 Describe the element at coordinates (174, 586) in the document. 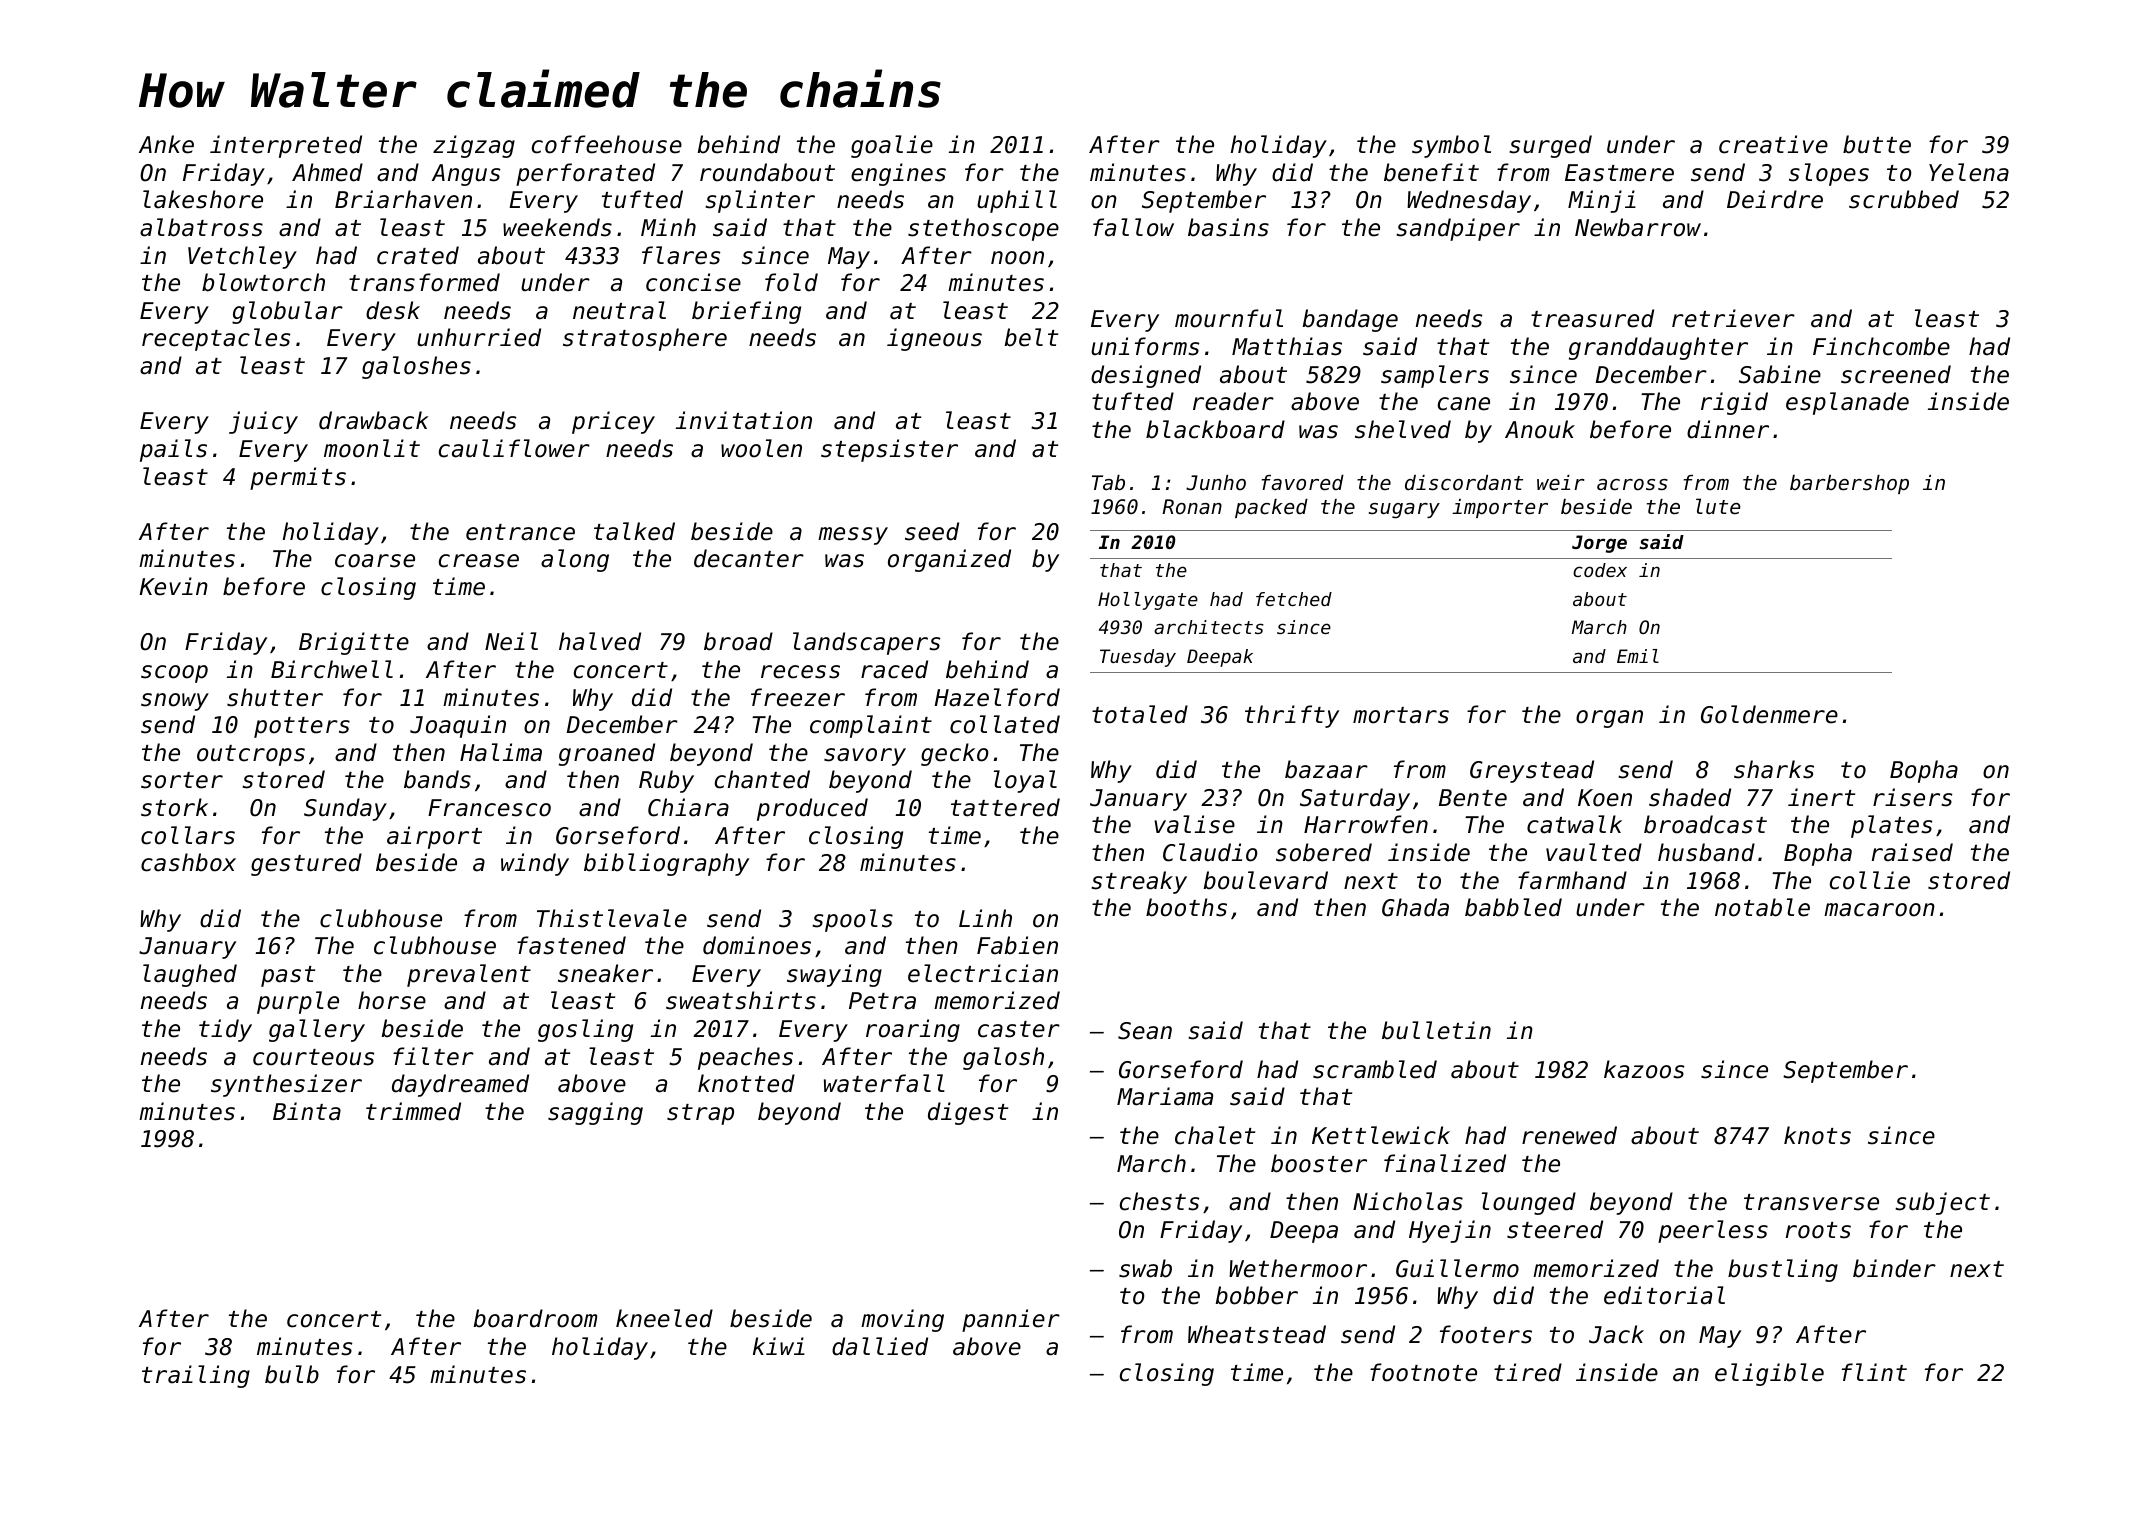

I see `Kevin` at that location.
